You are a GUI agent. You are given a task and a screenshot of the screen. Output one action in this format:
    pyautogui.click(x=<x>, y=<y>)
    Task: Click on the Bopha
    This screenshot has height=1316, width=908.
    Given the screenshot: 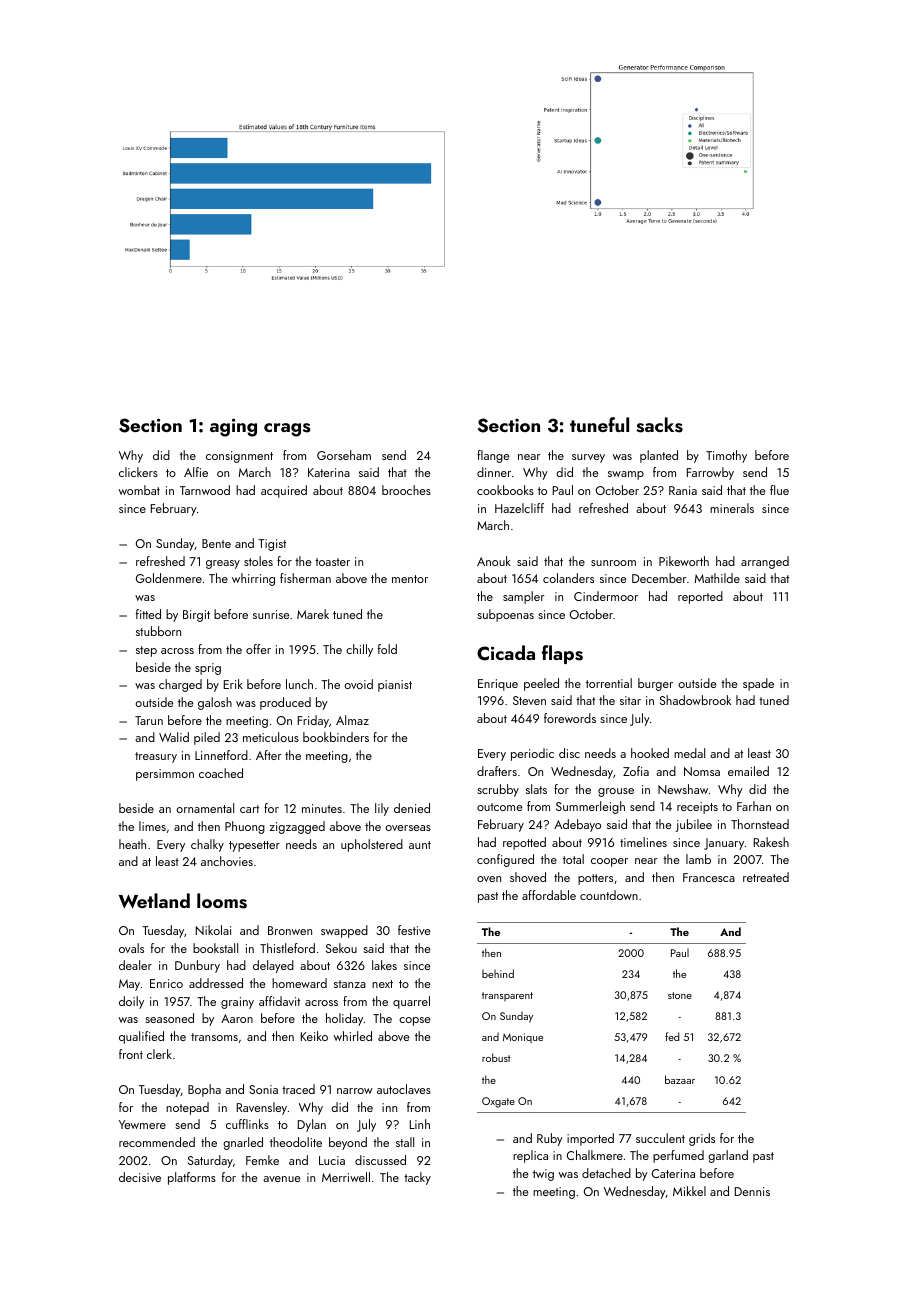 What is the action you would take?
    pyautogui.click(x=204, y=1090)
